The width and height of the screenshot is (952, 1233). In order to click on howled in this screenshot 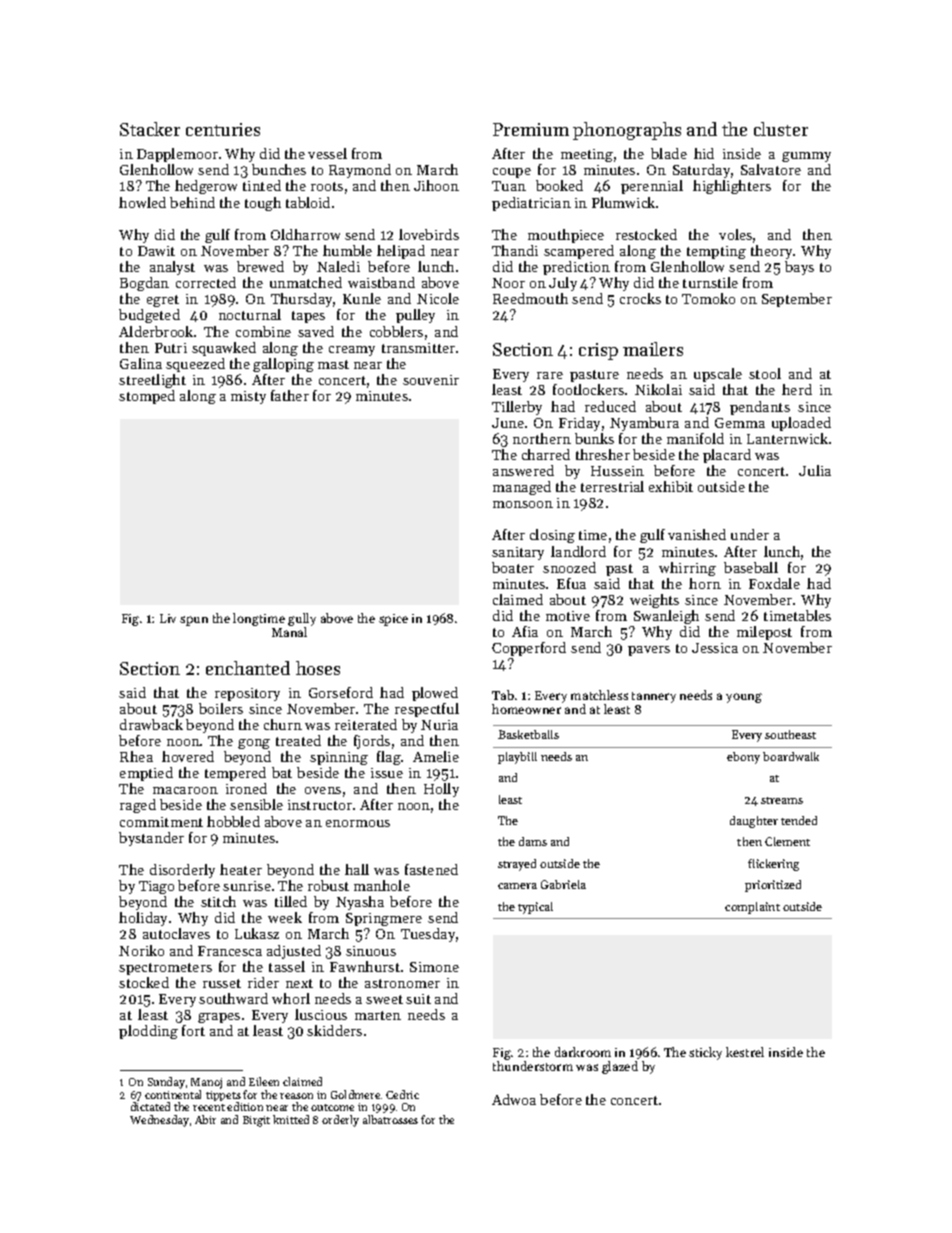, I will do `click(142, 202)`.
